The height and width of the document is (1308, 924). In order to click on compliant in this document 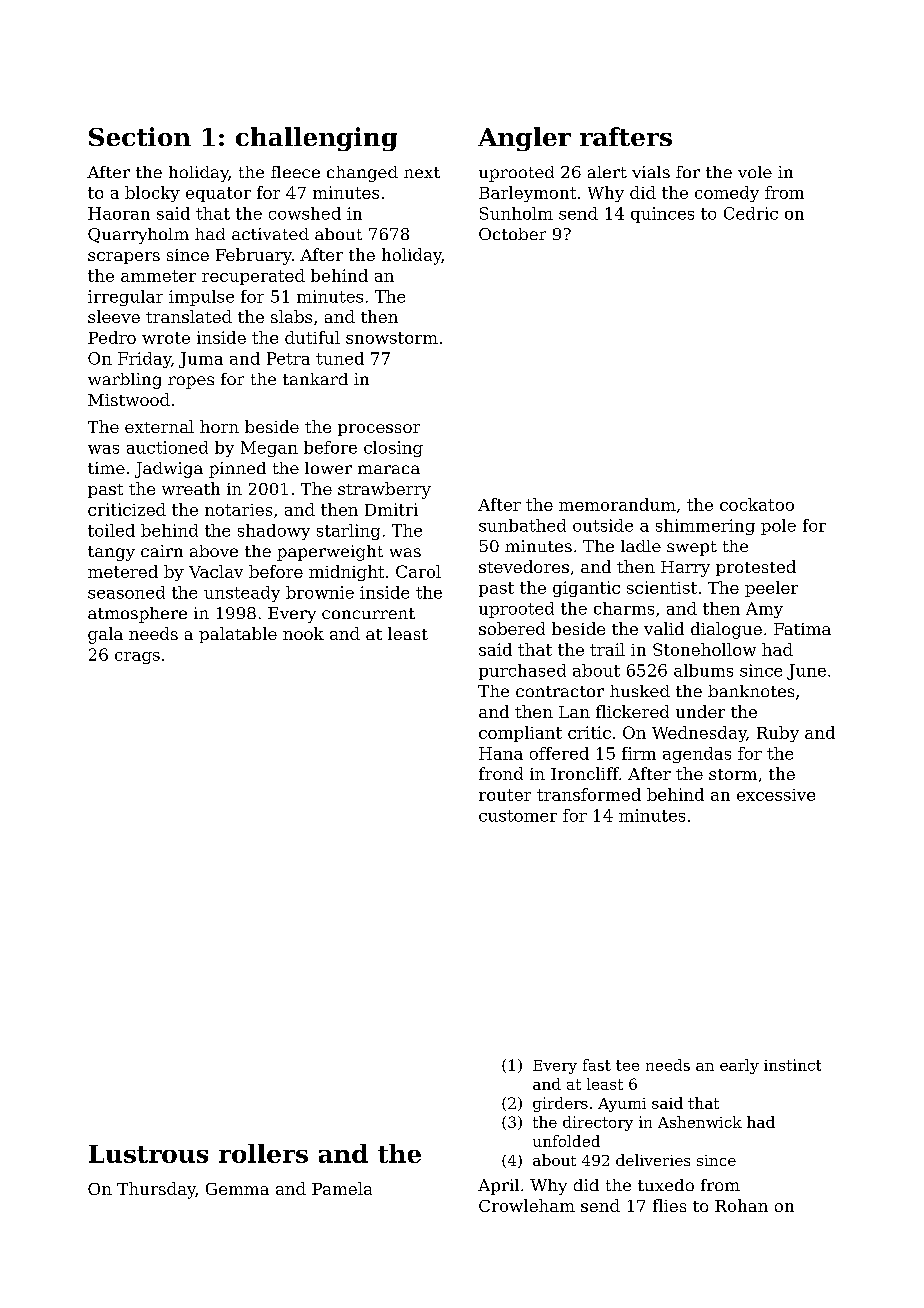, I will do `click(520, 734)`.
